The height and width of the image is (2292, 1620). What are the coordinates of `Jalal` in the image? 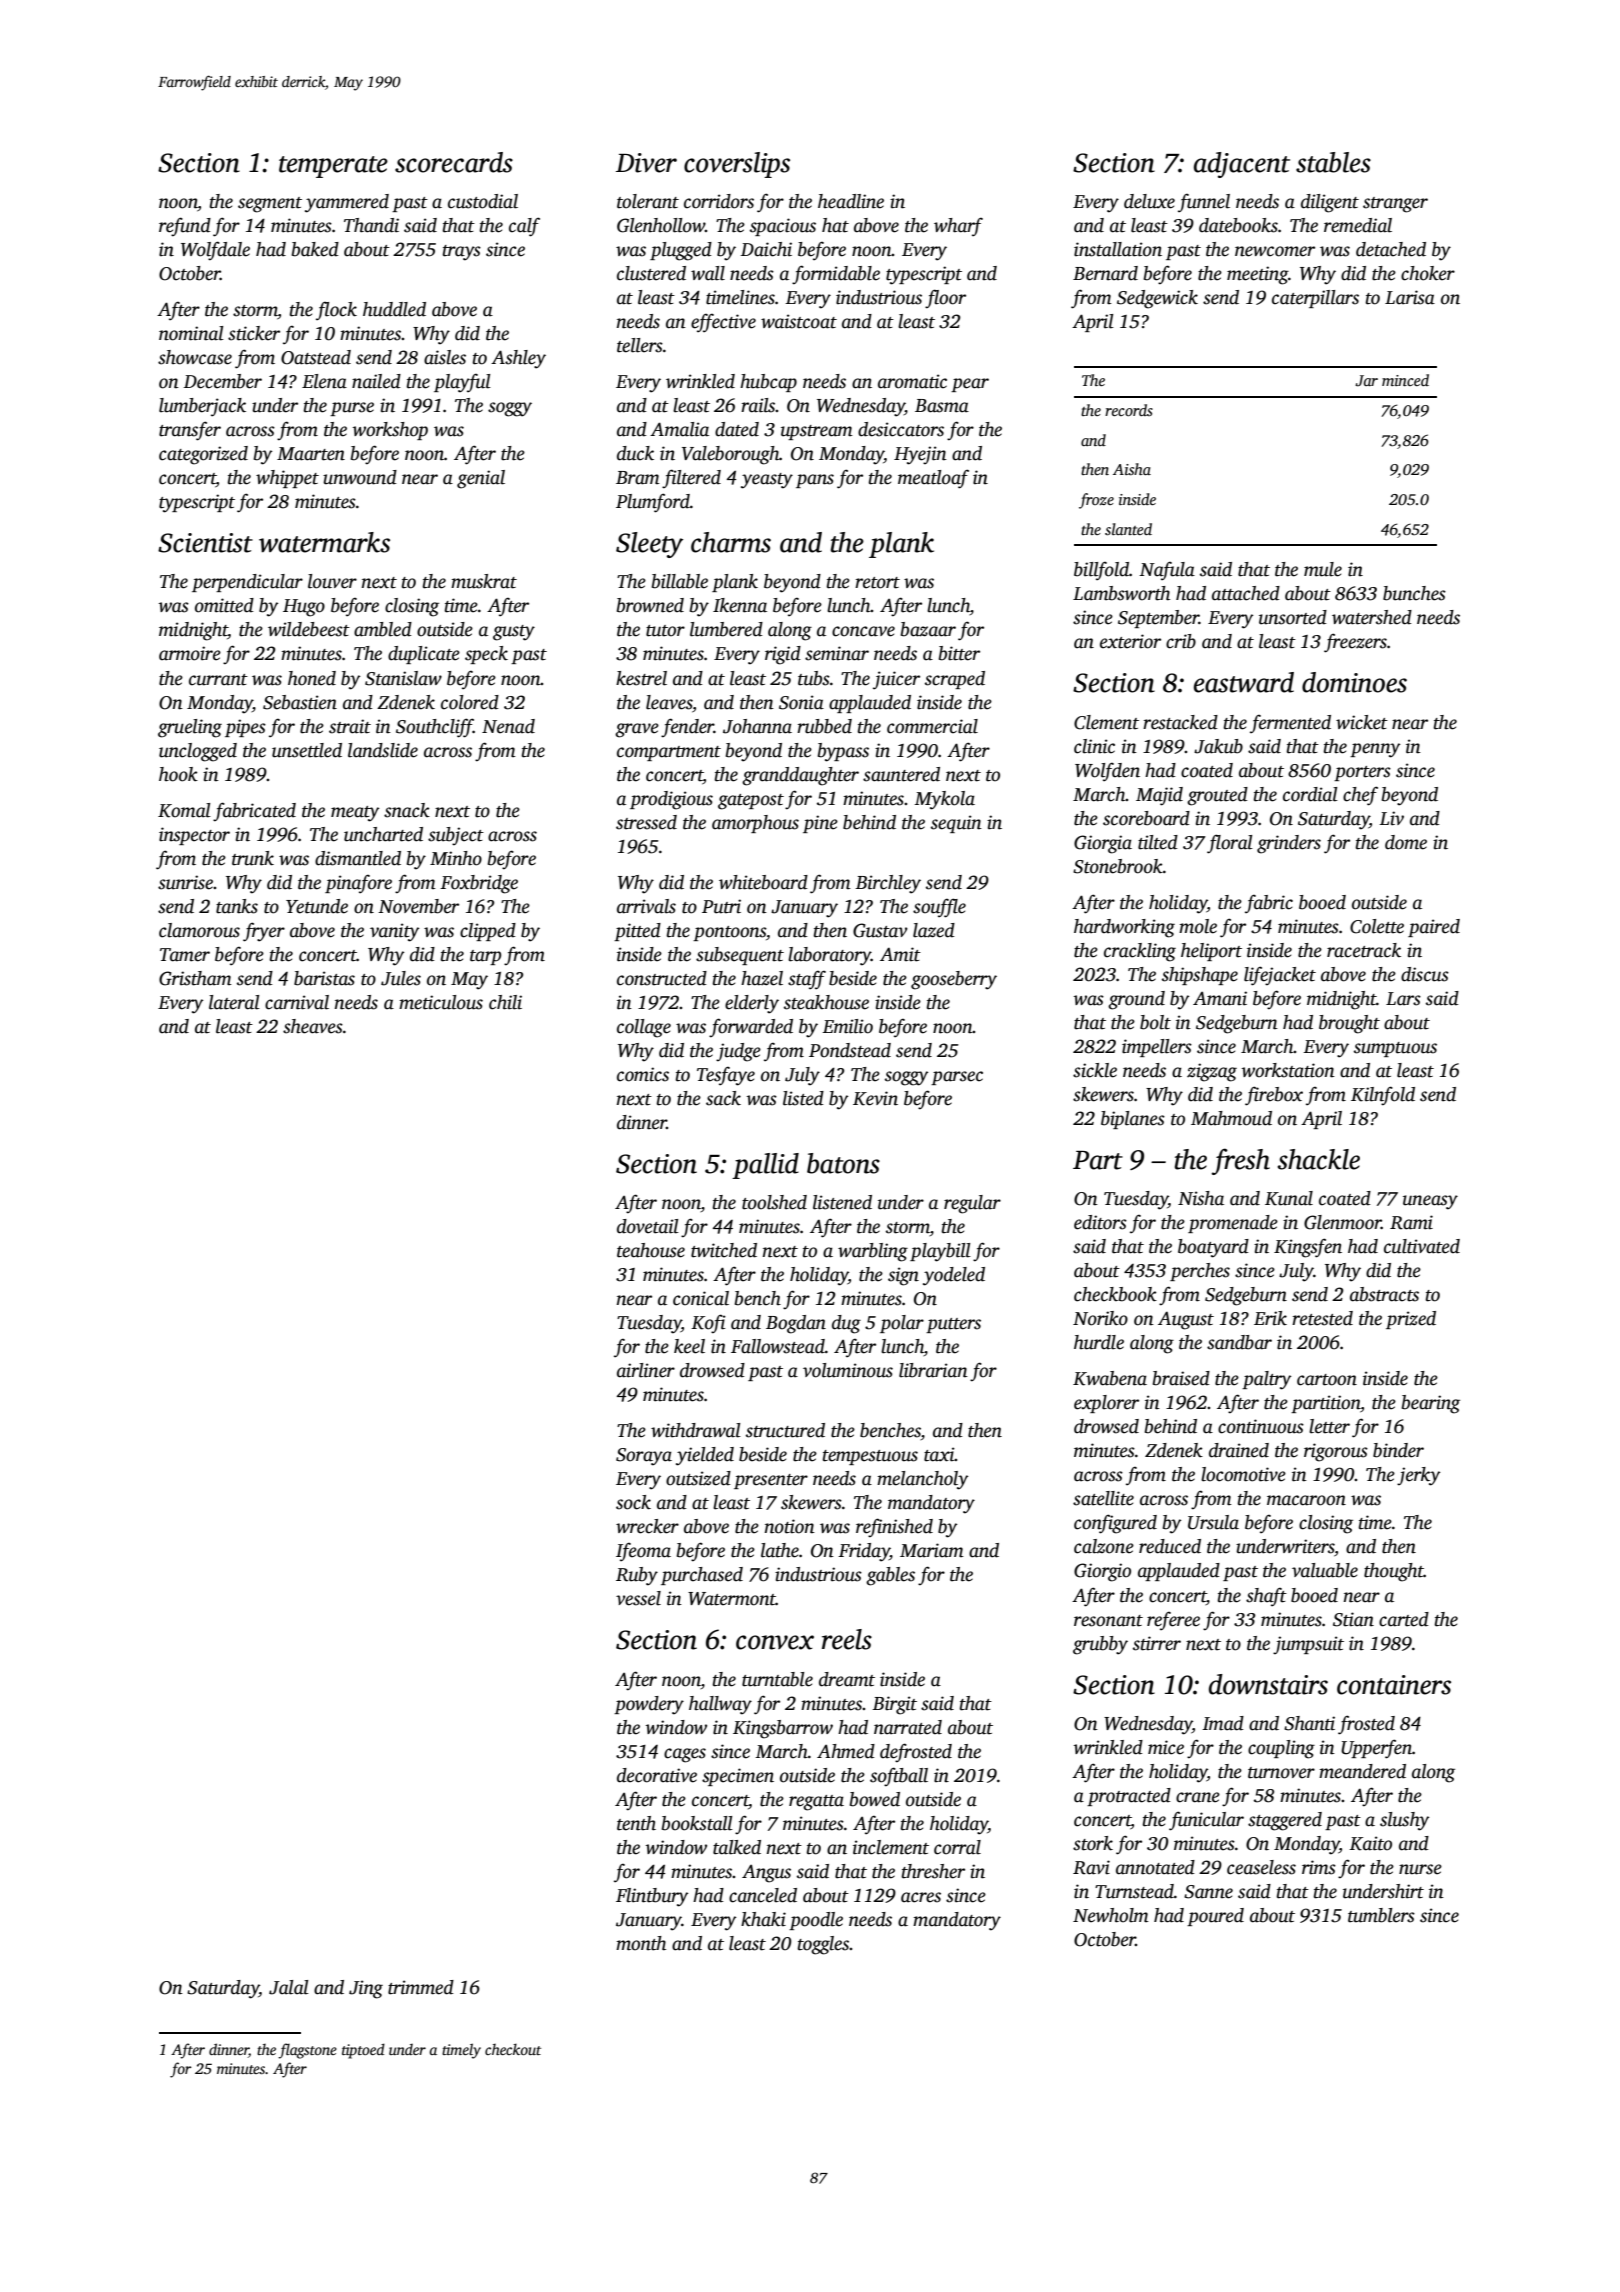 It's located at (289, 1987).
